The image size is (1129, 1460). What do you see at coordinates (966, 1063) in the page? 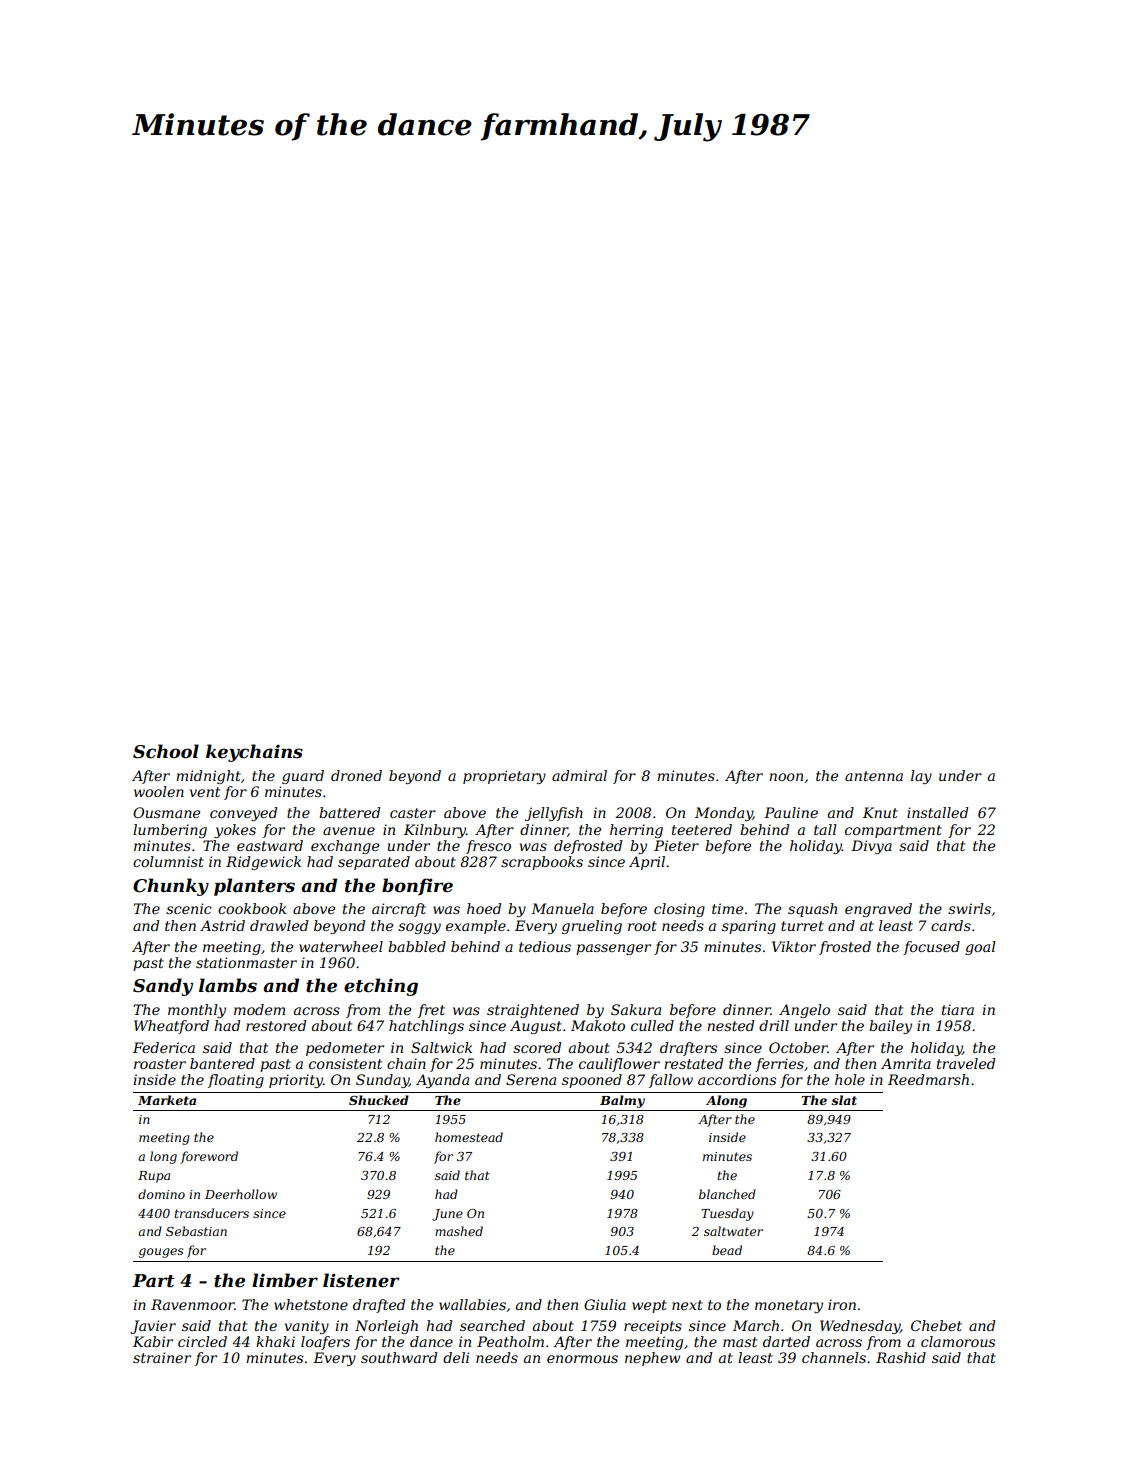
I see `traveled` at bounding box center [966, 1063].
